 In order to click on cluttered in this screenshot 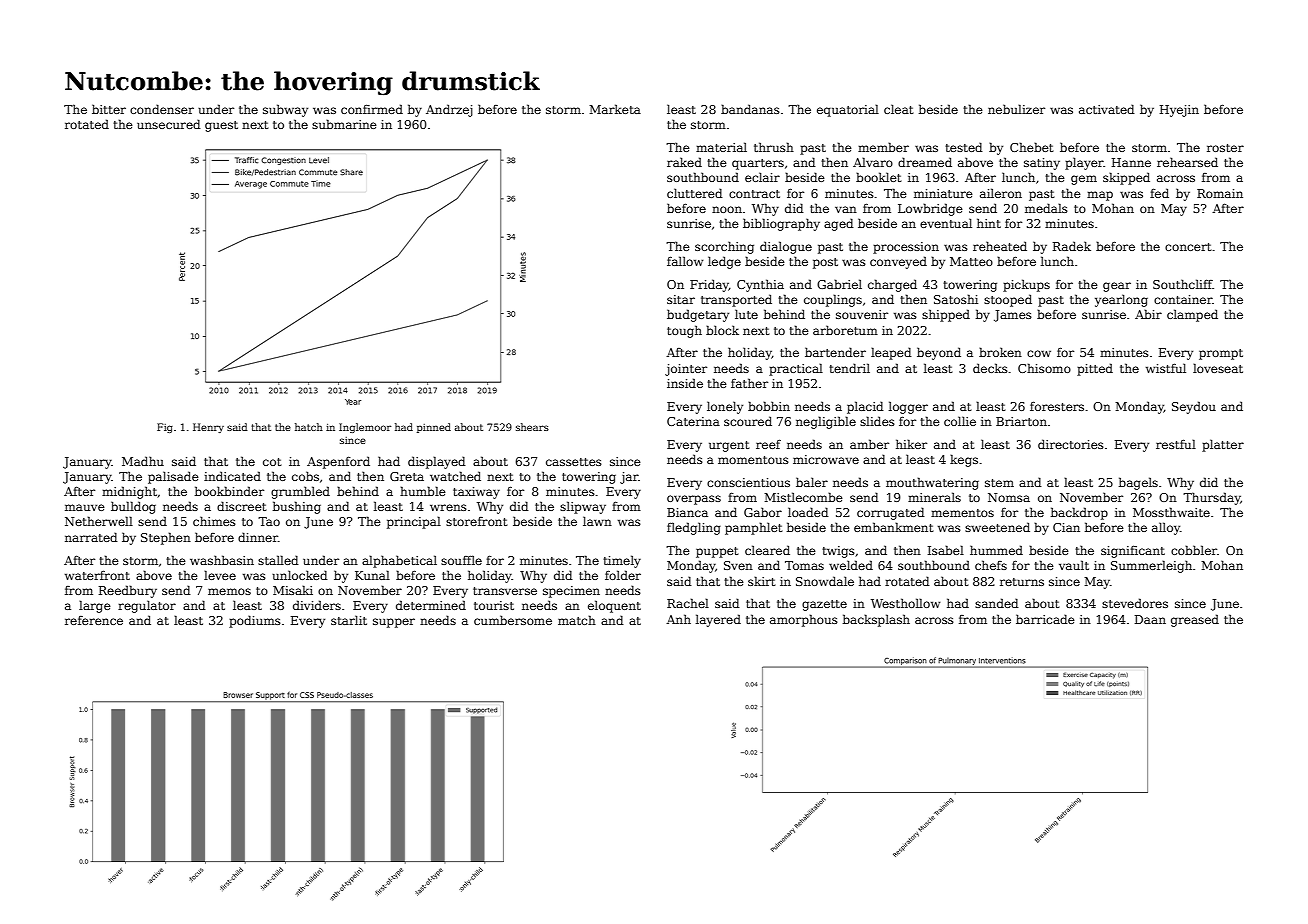, I will do `click(694, 193)`.
